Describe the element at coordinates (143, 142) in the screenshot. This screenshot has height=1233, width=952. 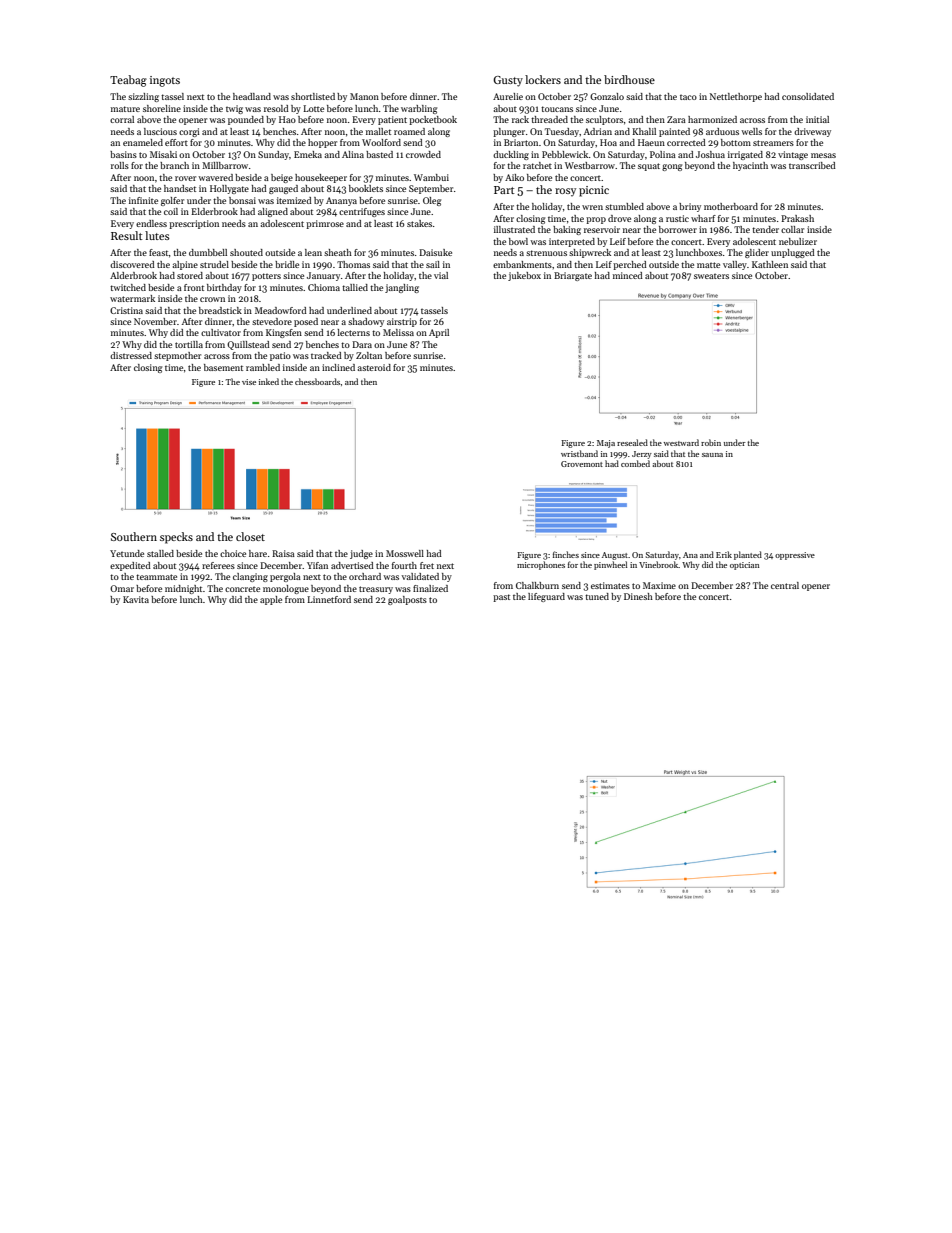
I see `enameled` at that location.
